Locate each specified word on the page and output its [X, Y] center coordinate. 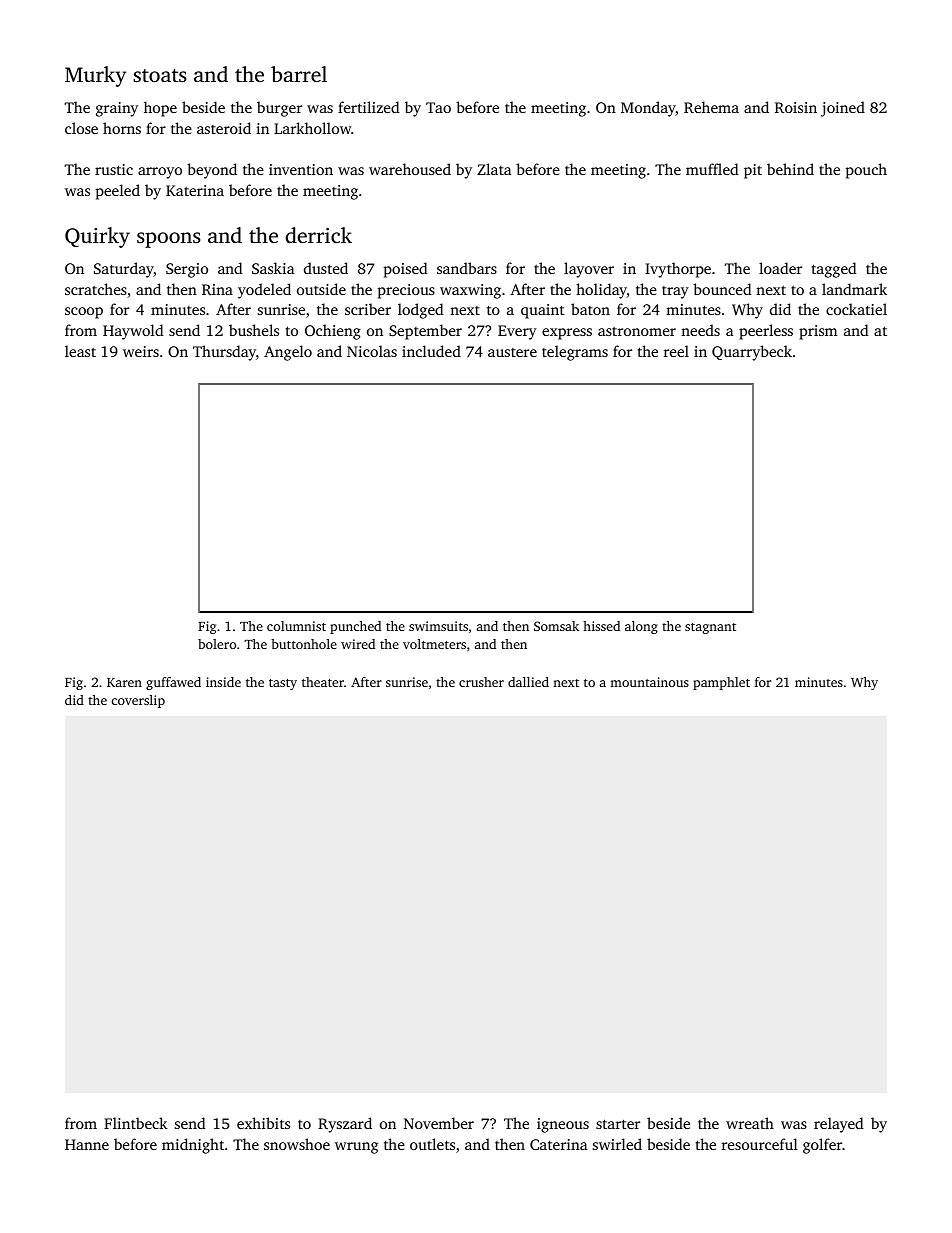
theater [323, 682]
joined [843, 109]
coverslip [138, 701]
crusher [481, 682]
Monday [648, 109]
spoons [168, 240]
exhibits [263, 1123]
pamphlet [721, 683]
